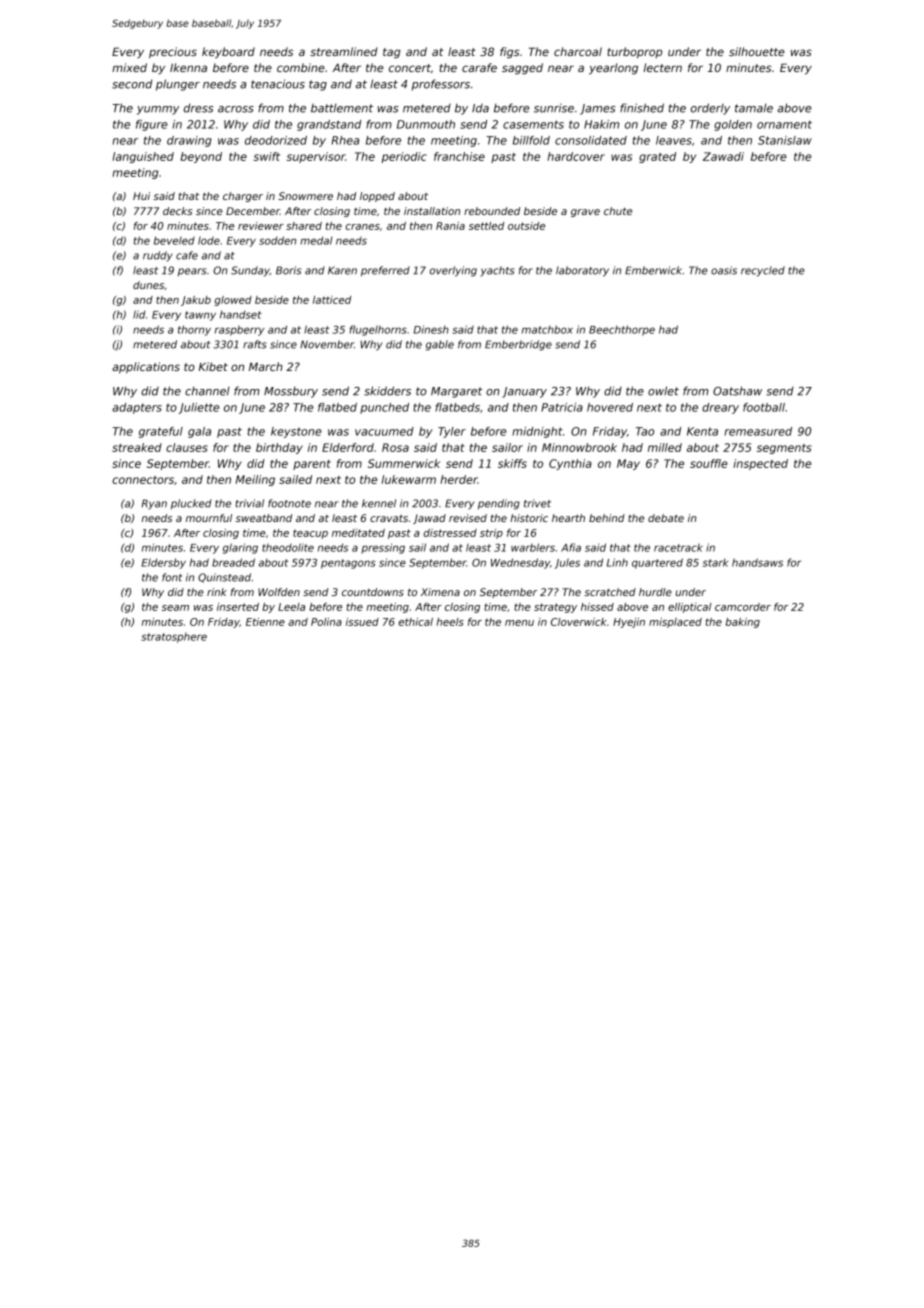  What do you see at coordinates (265, 622) in the page?
I see `Etienne` at bounding box center [265, 622].
